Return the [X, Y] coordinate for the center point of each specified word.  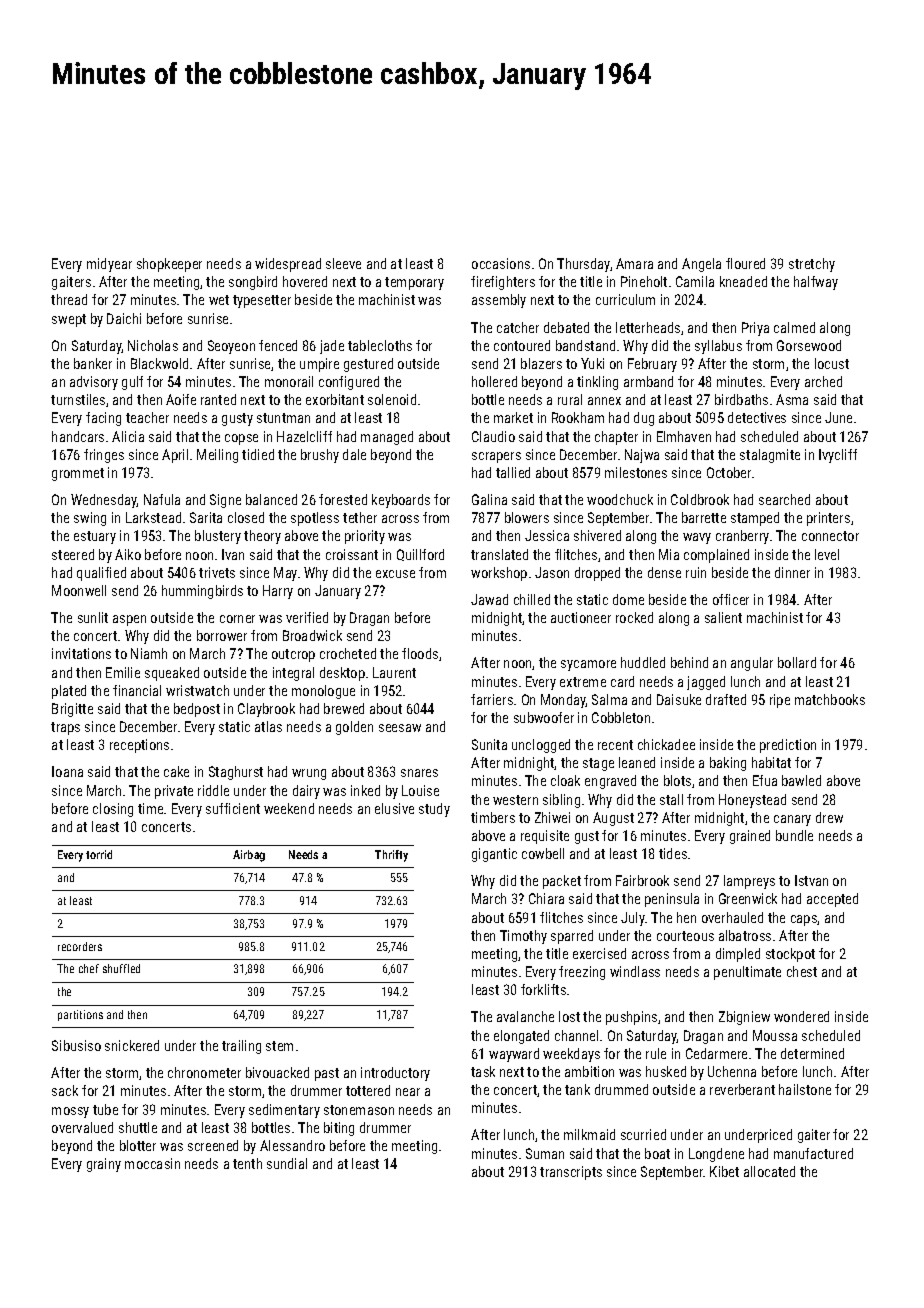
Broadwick [312, 635]
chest [802, 971]
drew [829, 817]
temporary [414, 283]
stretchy [812, 265]
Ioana [67, 771]
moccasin [152, 1163]
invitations [81, 653]
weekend [289, 808]
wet [219, 300]
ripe [780, 701]
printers [828, 519]
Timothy [523, 937]
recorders [80, 946]
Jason [552, 572]
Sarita [206, 517]
